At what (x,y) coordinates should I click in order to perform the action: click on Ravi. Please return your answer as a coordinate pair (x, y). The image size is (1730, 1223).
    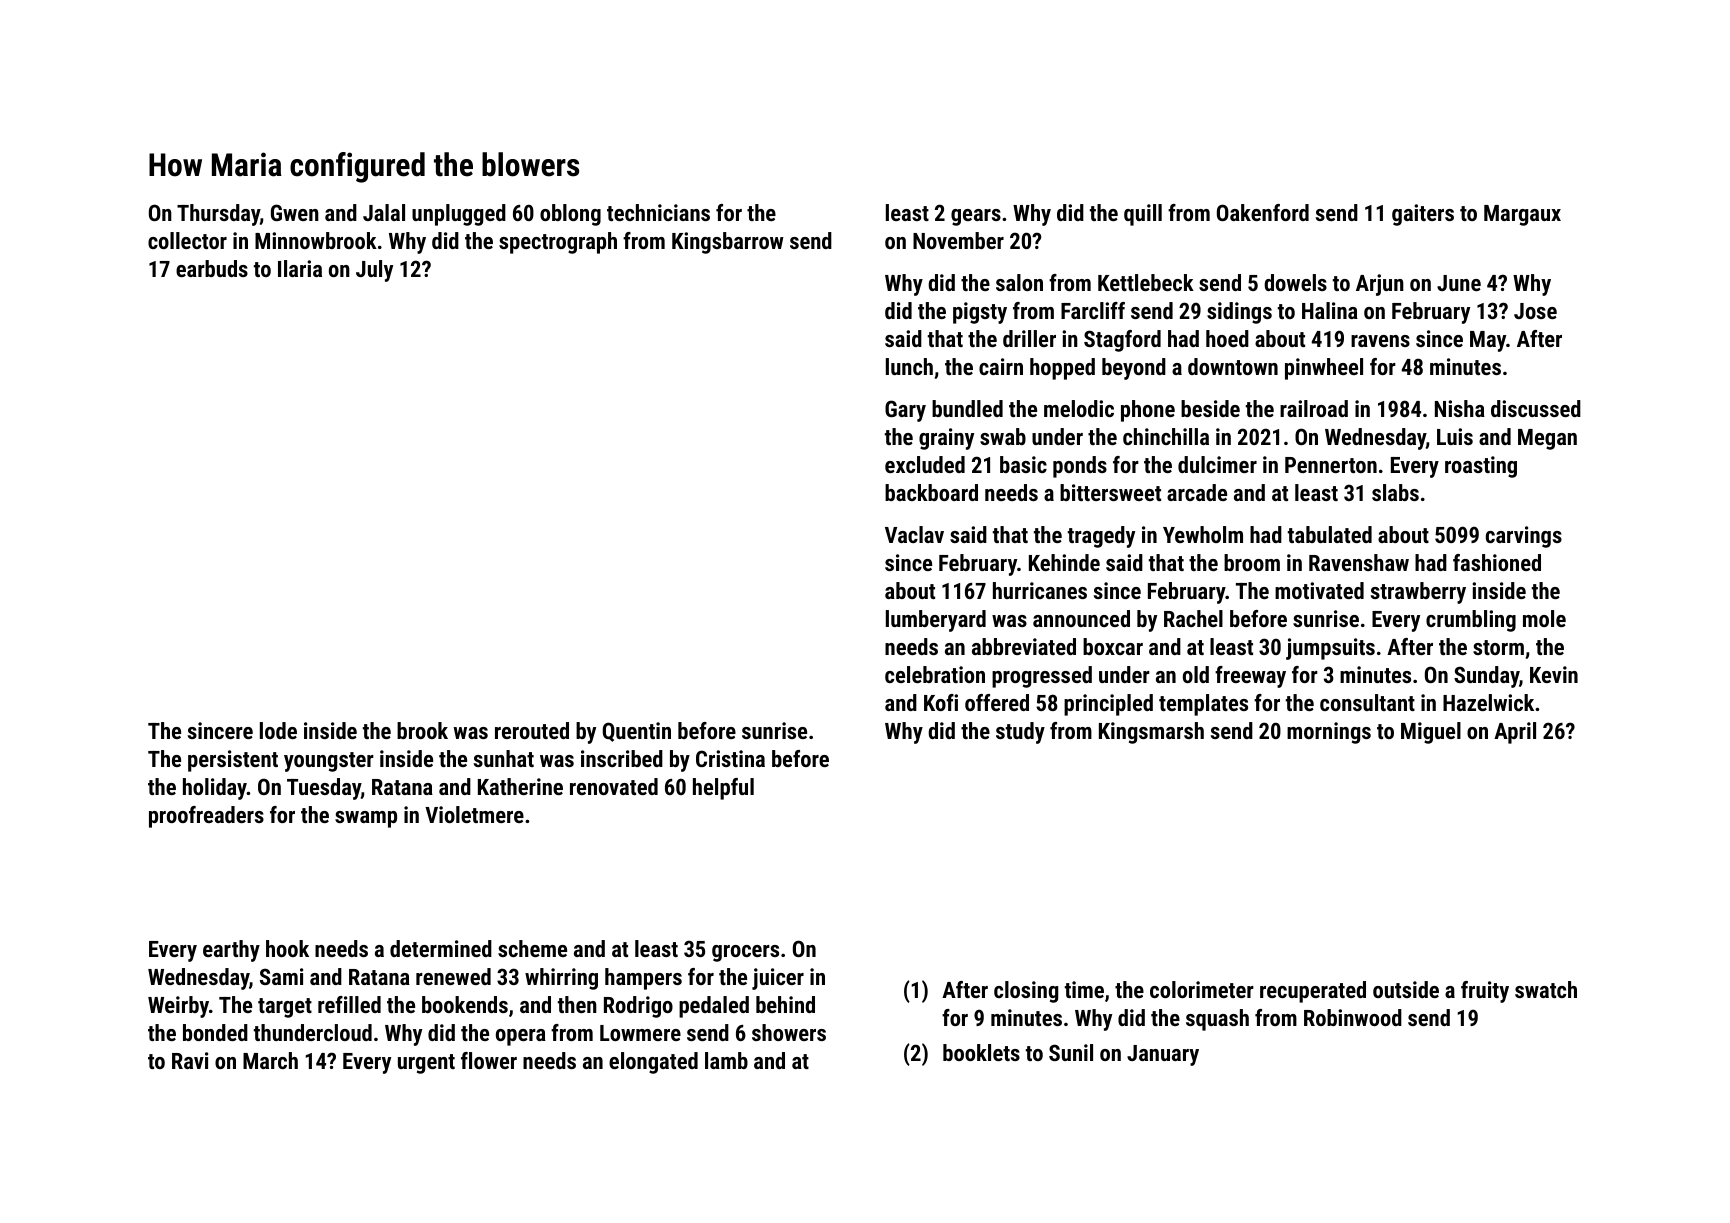
    Looking at the image, I should click on (190, 1060).
